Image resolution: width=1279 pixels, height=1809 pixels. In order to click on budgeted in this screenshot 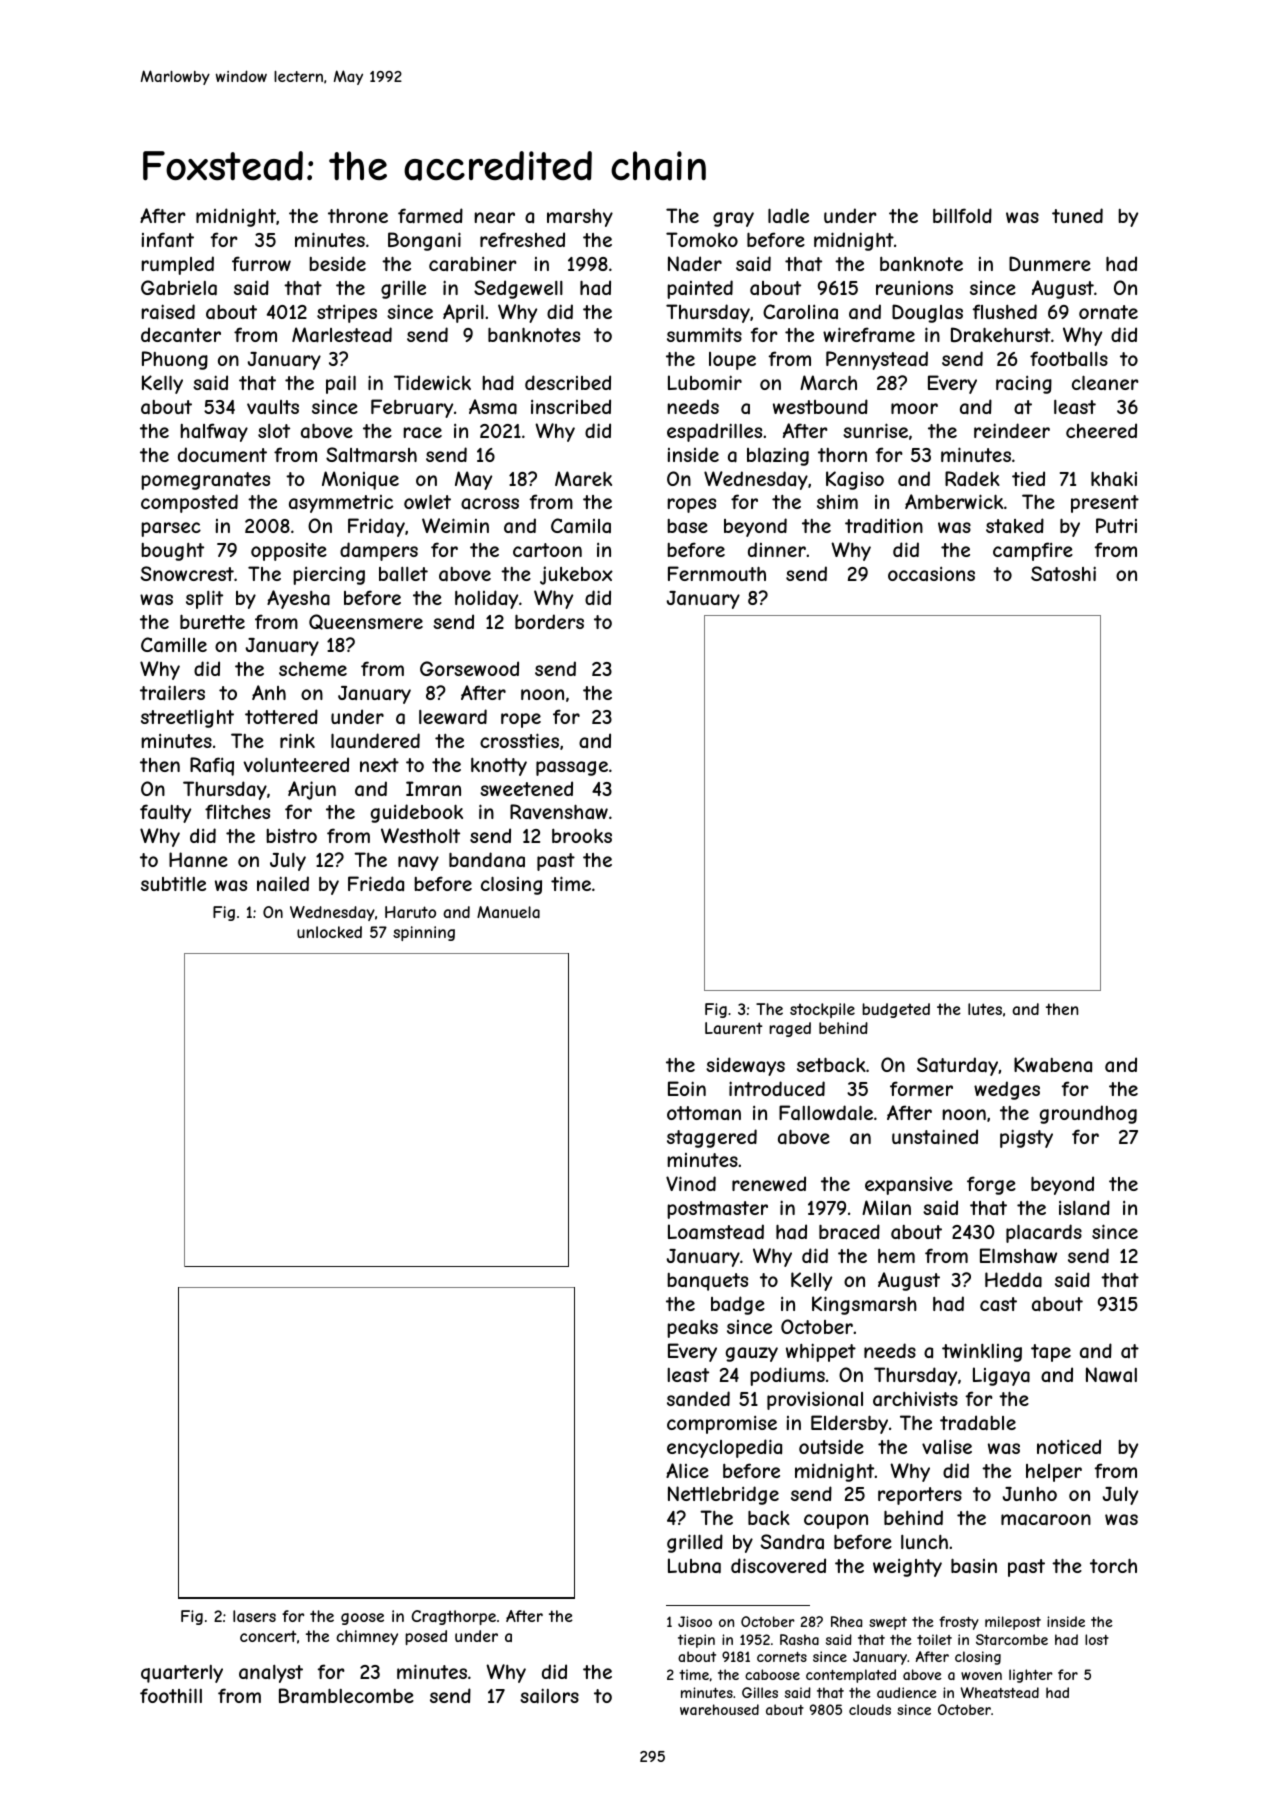, I will do `click(896, 1010)`.
